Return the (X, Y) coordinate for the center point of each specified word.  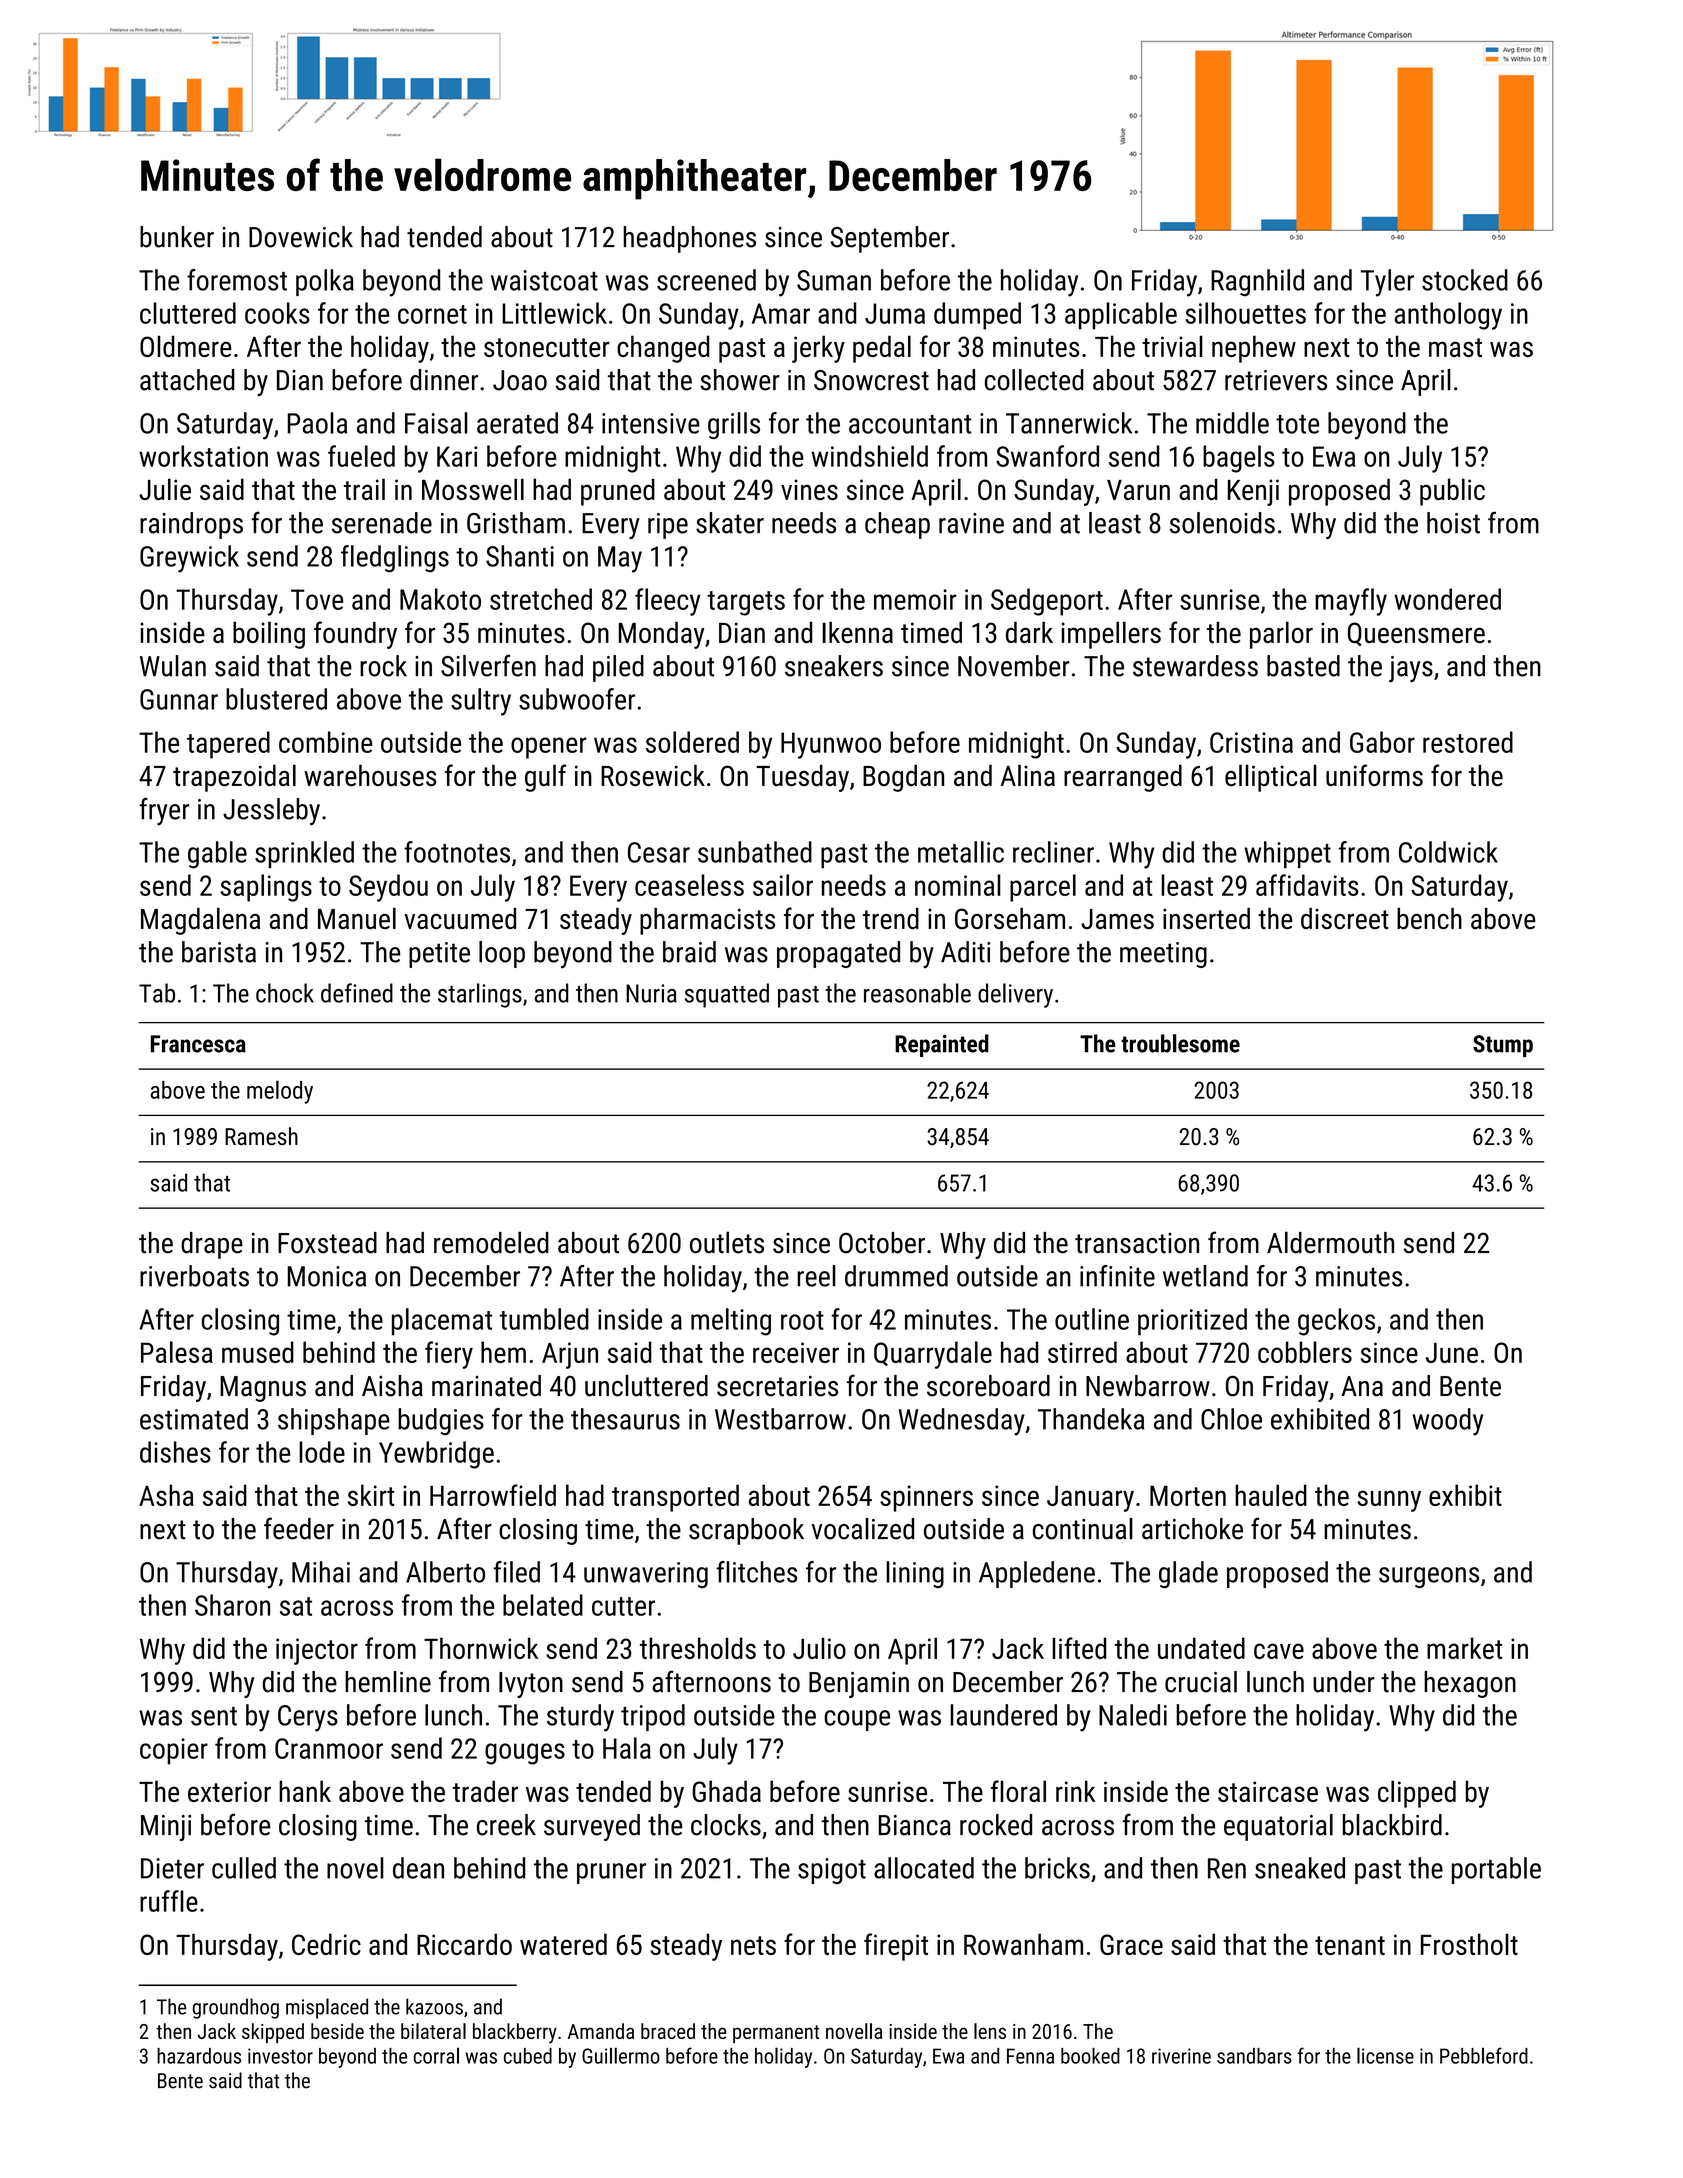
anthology (1448, 316)
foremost (237, 280)
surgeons (1429, 1577)
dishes (175, 1452)
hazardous (199, 2056)
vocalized (863, 1529)
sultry (481, 702)
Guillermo (621, 2055)
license (1385, 2055)
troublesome (1180, 1043)
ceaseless (689, 885)
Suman (834, 280)
